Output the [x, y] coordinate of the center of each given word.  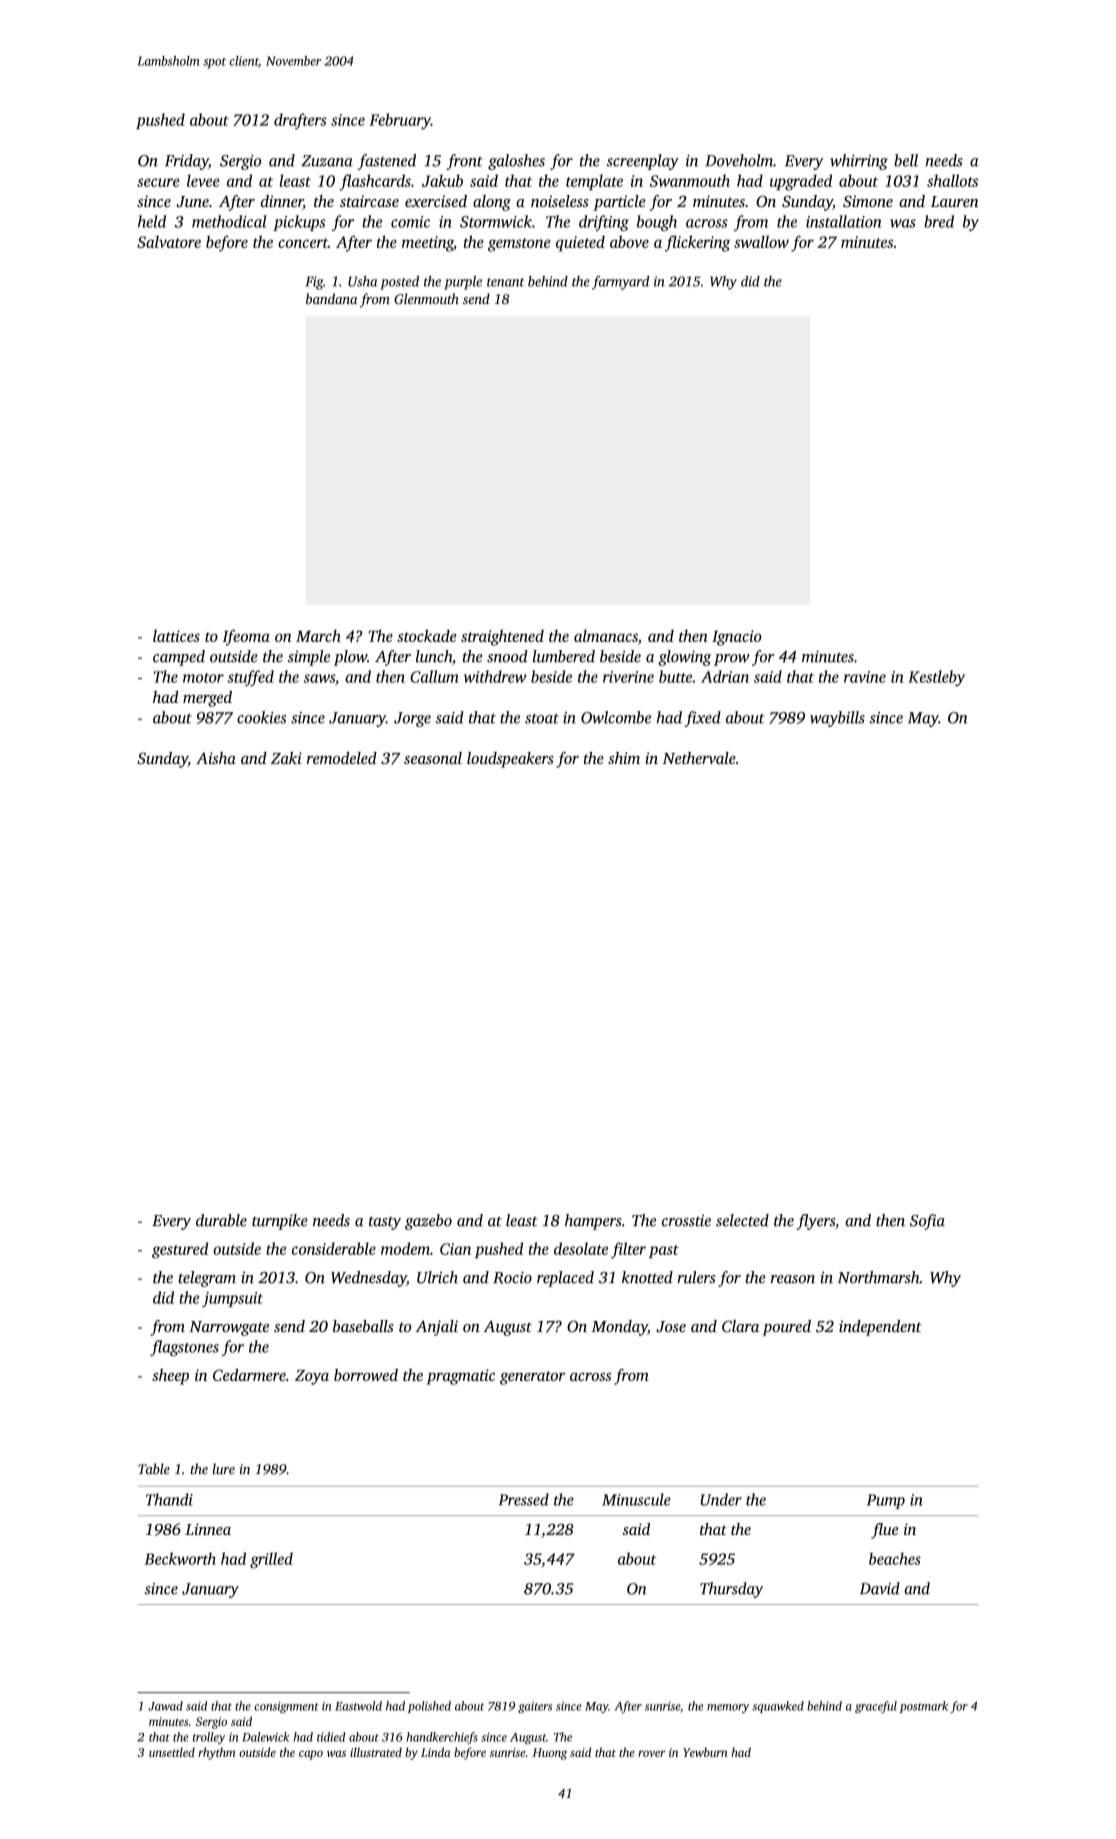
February [400, 121]
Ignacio [737, 638]
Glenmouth [426, 298]
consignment [286, 1707]
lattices [176, 636]
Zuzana [327, 161]
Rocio [512, 1277]
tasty [385, 1223]
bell [906, 160]
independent [880, 1328]
